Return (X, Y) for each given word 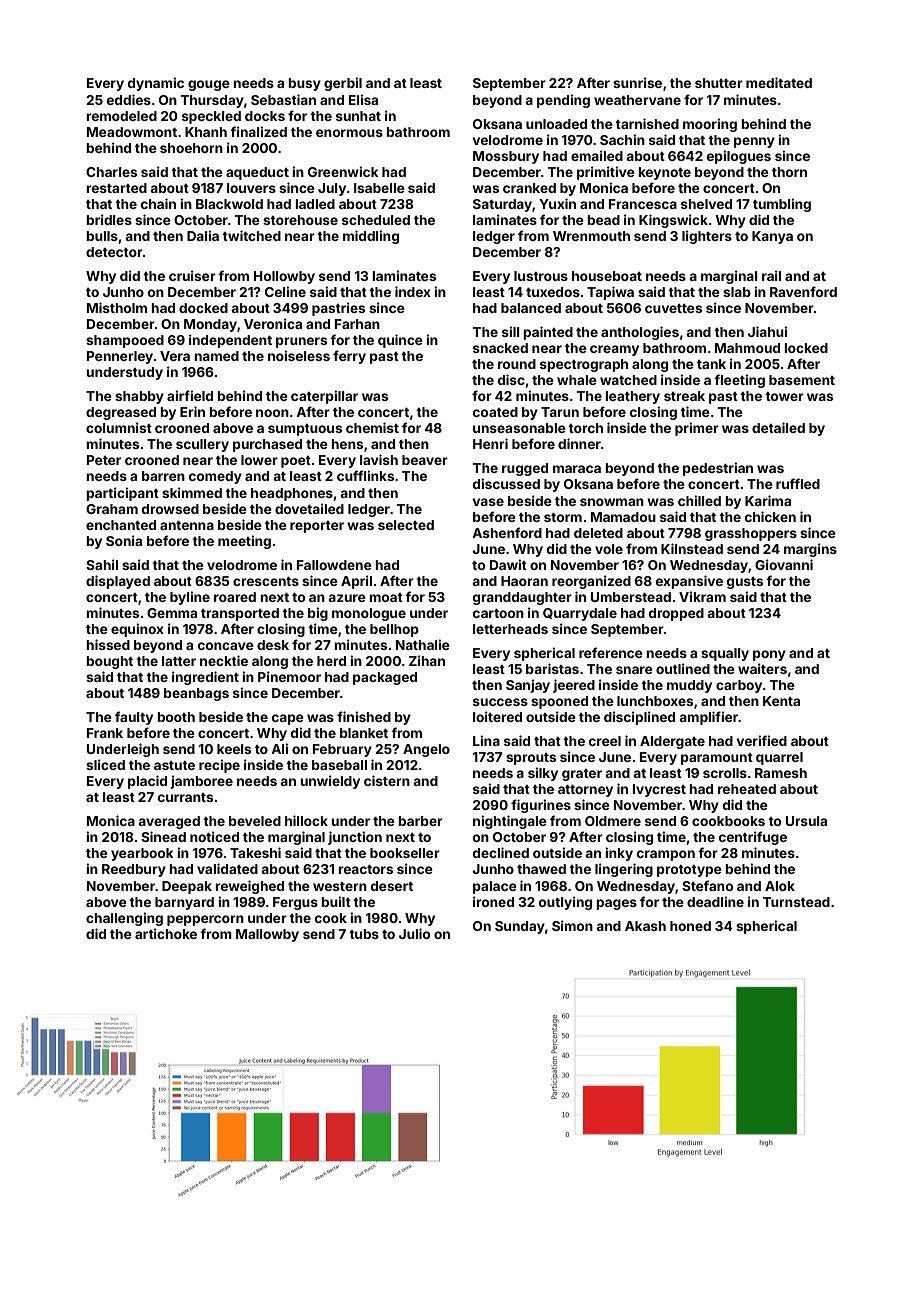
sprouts (531, 759)
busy (304, 84)
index (413, 291)
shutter (719, 83)
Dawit (508, 564)
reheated (747, 789)
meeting (244, 542)
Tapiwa (610, 293)
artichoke (166, 933)
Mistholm (117, 307)
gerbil (343, 84)
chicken (770, 516)
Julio (414, 933)
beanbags (196, 694)
